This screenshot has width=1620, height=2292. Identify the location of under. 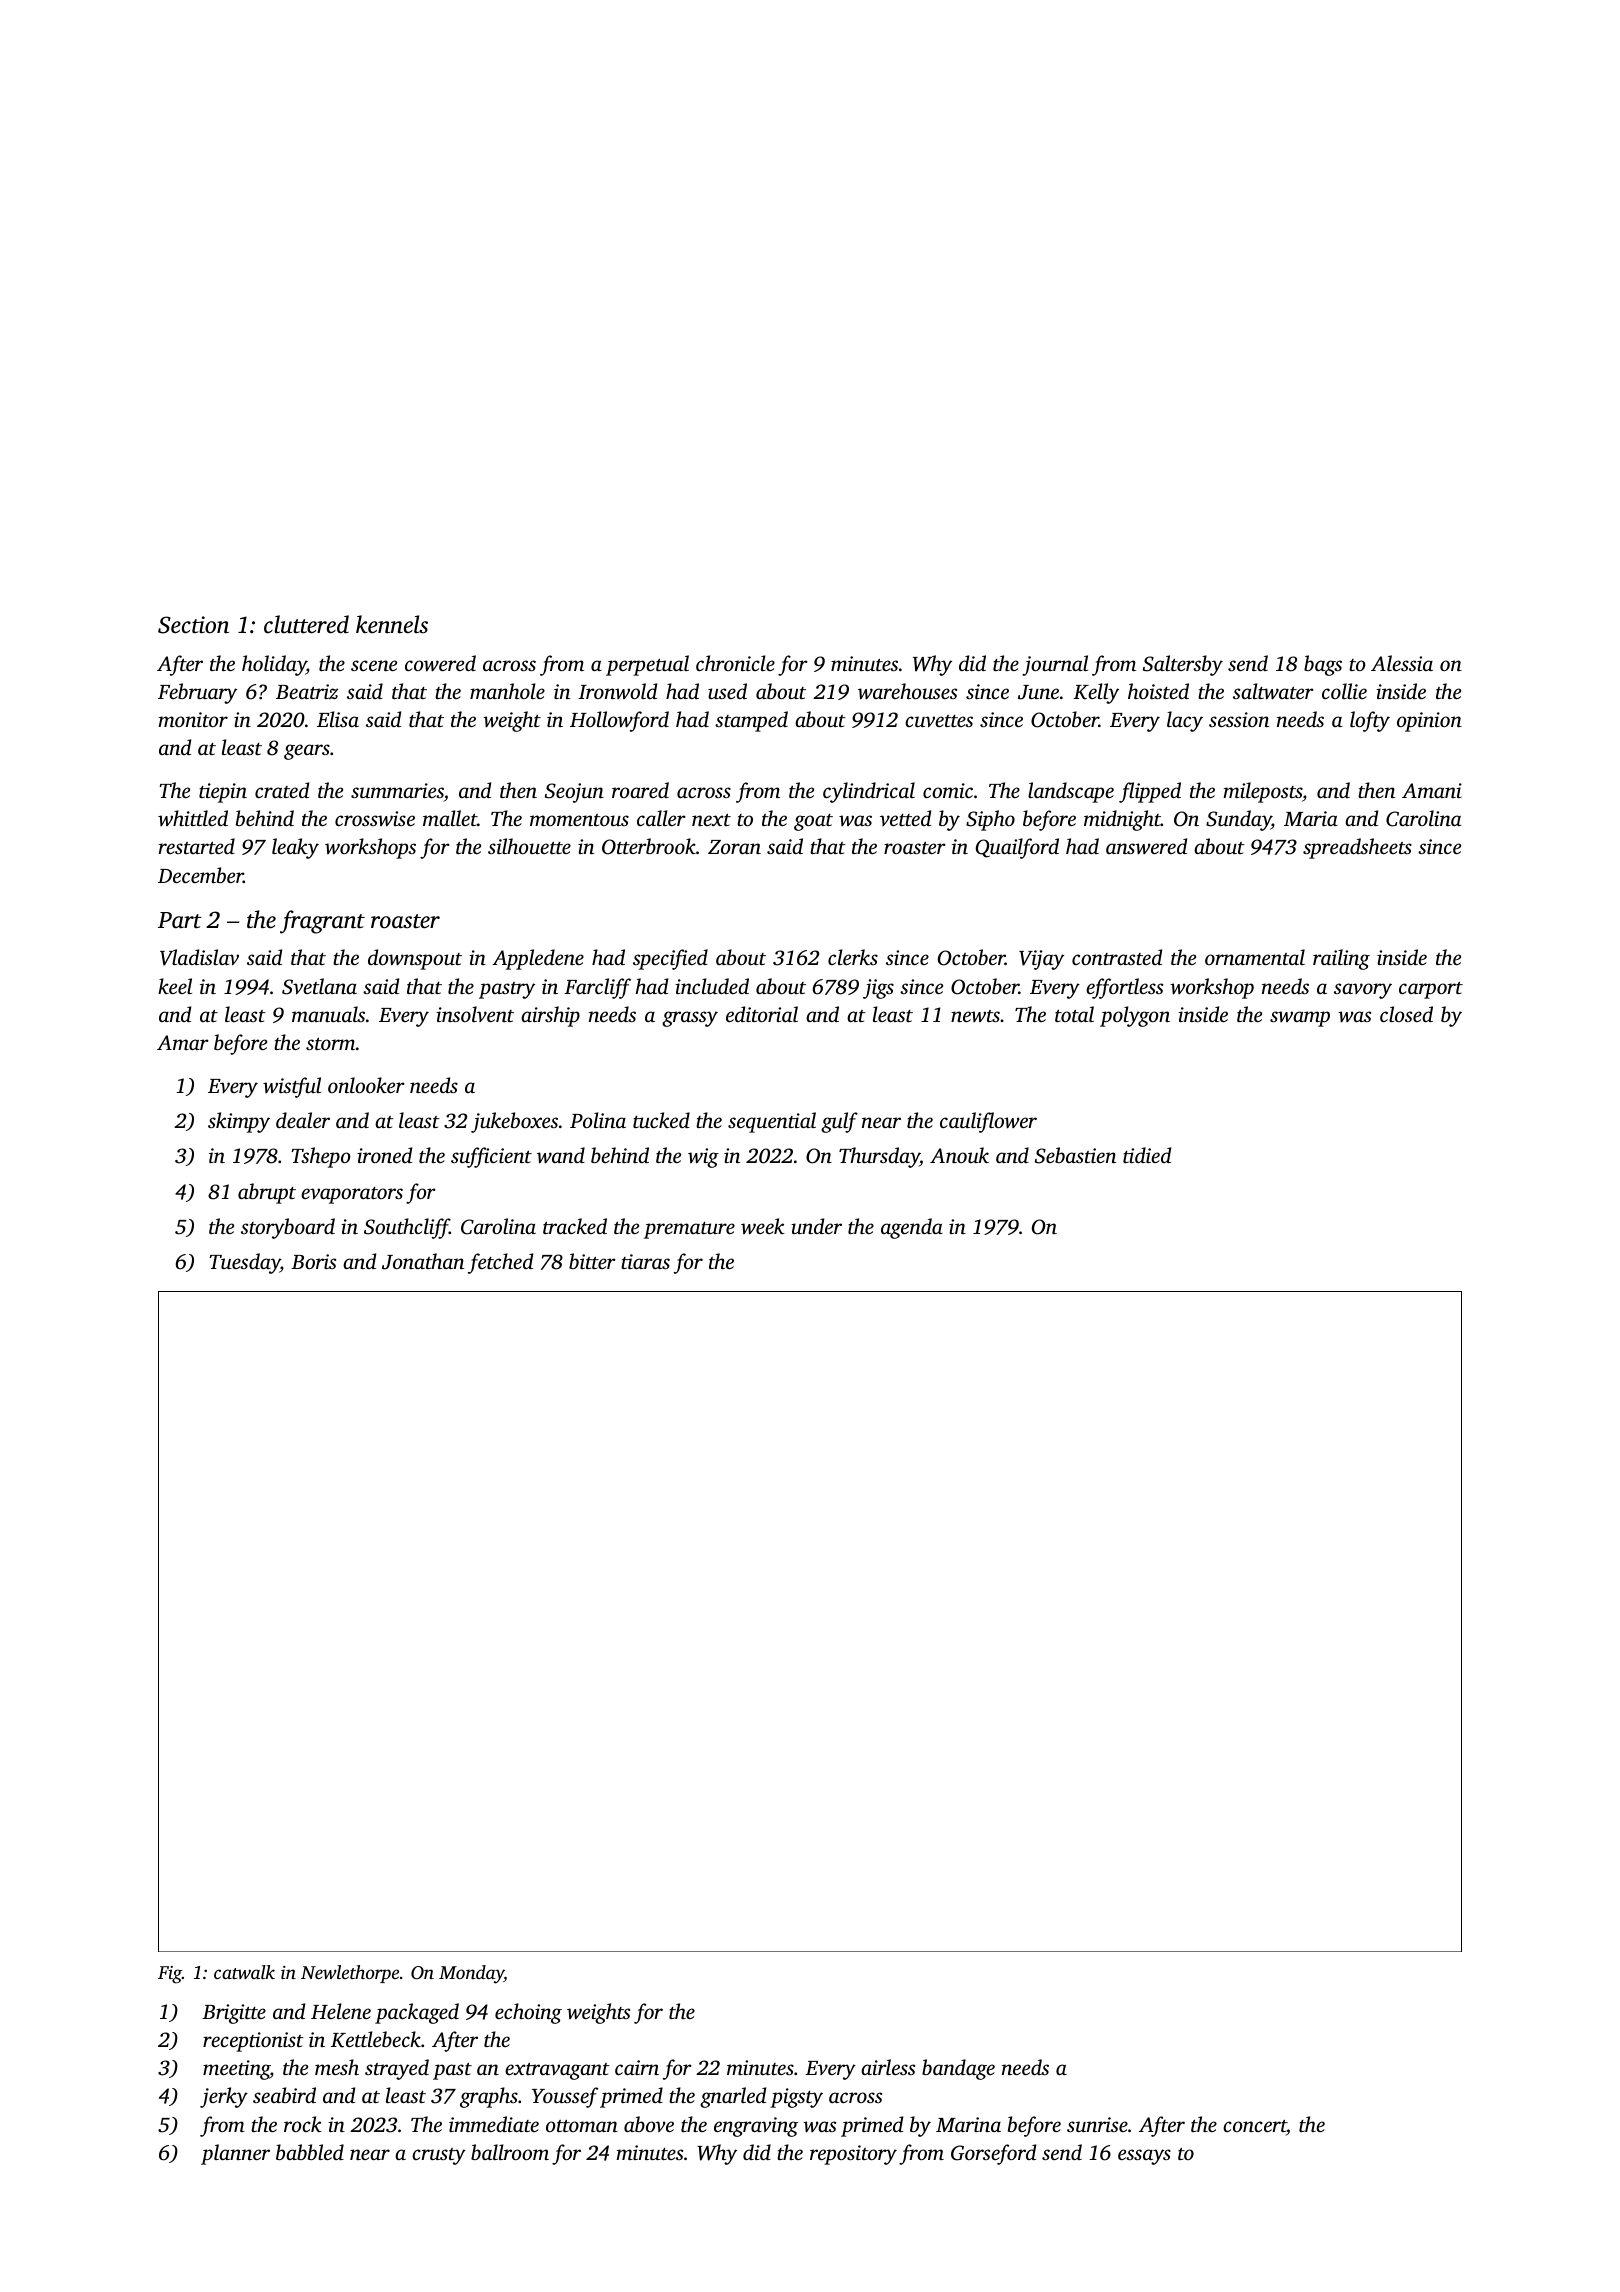
(816, 1226).
